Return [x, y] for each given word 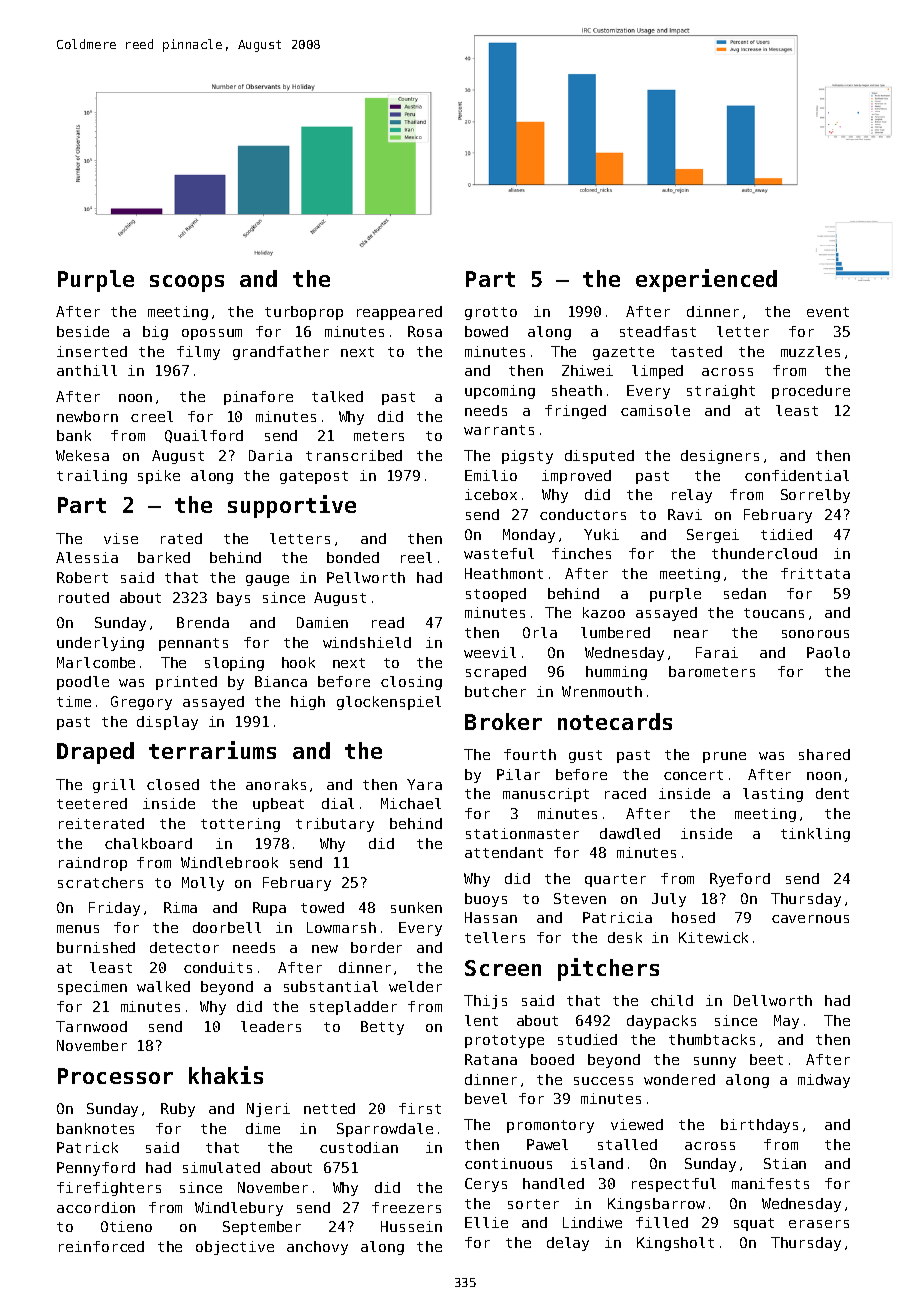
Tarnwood [91, 1026]
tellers [495, 937]
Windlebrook [229, 862]
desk [625, 937]
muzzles [810, 351]
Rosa [425, 331]
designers [720, 457]
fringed [575, 412]
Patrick [87, 1147]
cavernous [810, 919]
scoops [187, 283]
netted [329, 1108]
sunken [416, 907]
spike [159, 477]
